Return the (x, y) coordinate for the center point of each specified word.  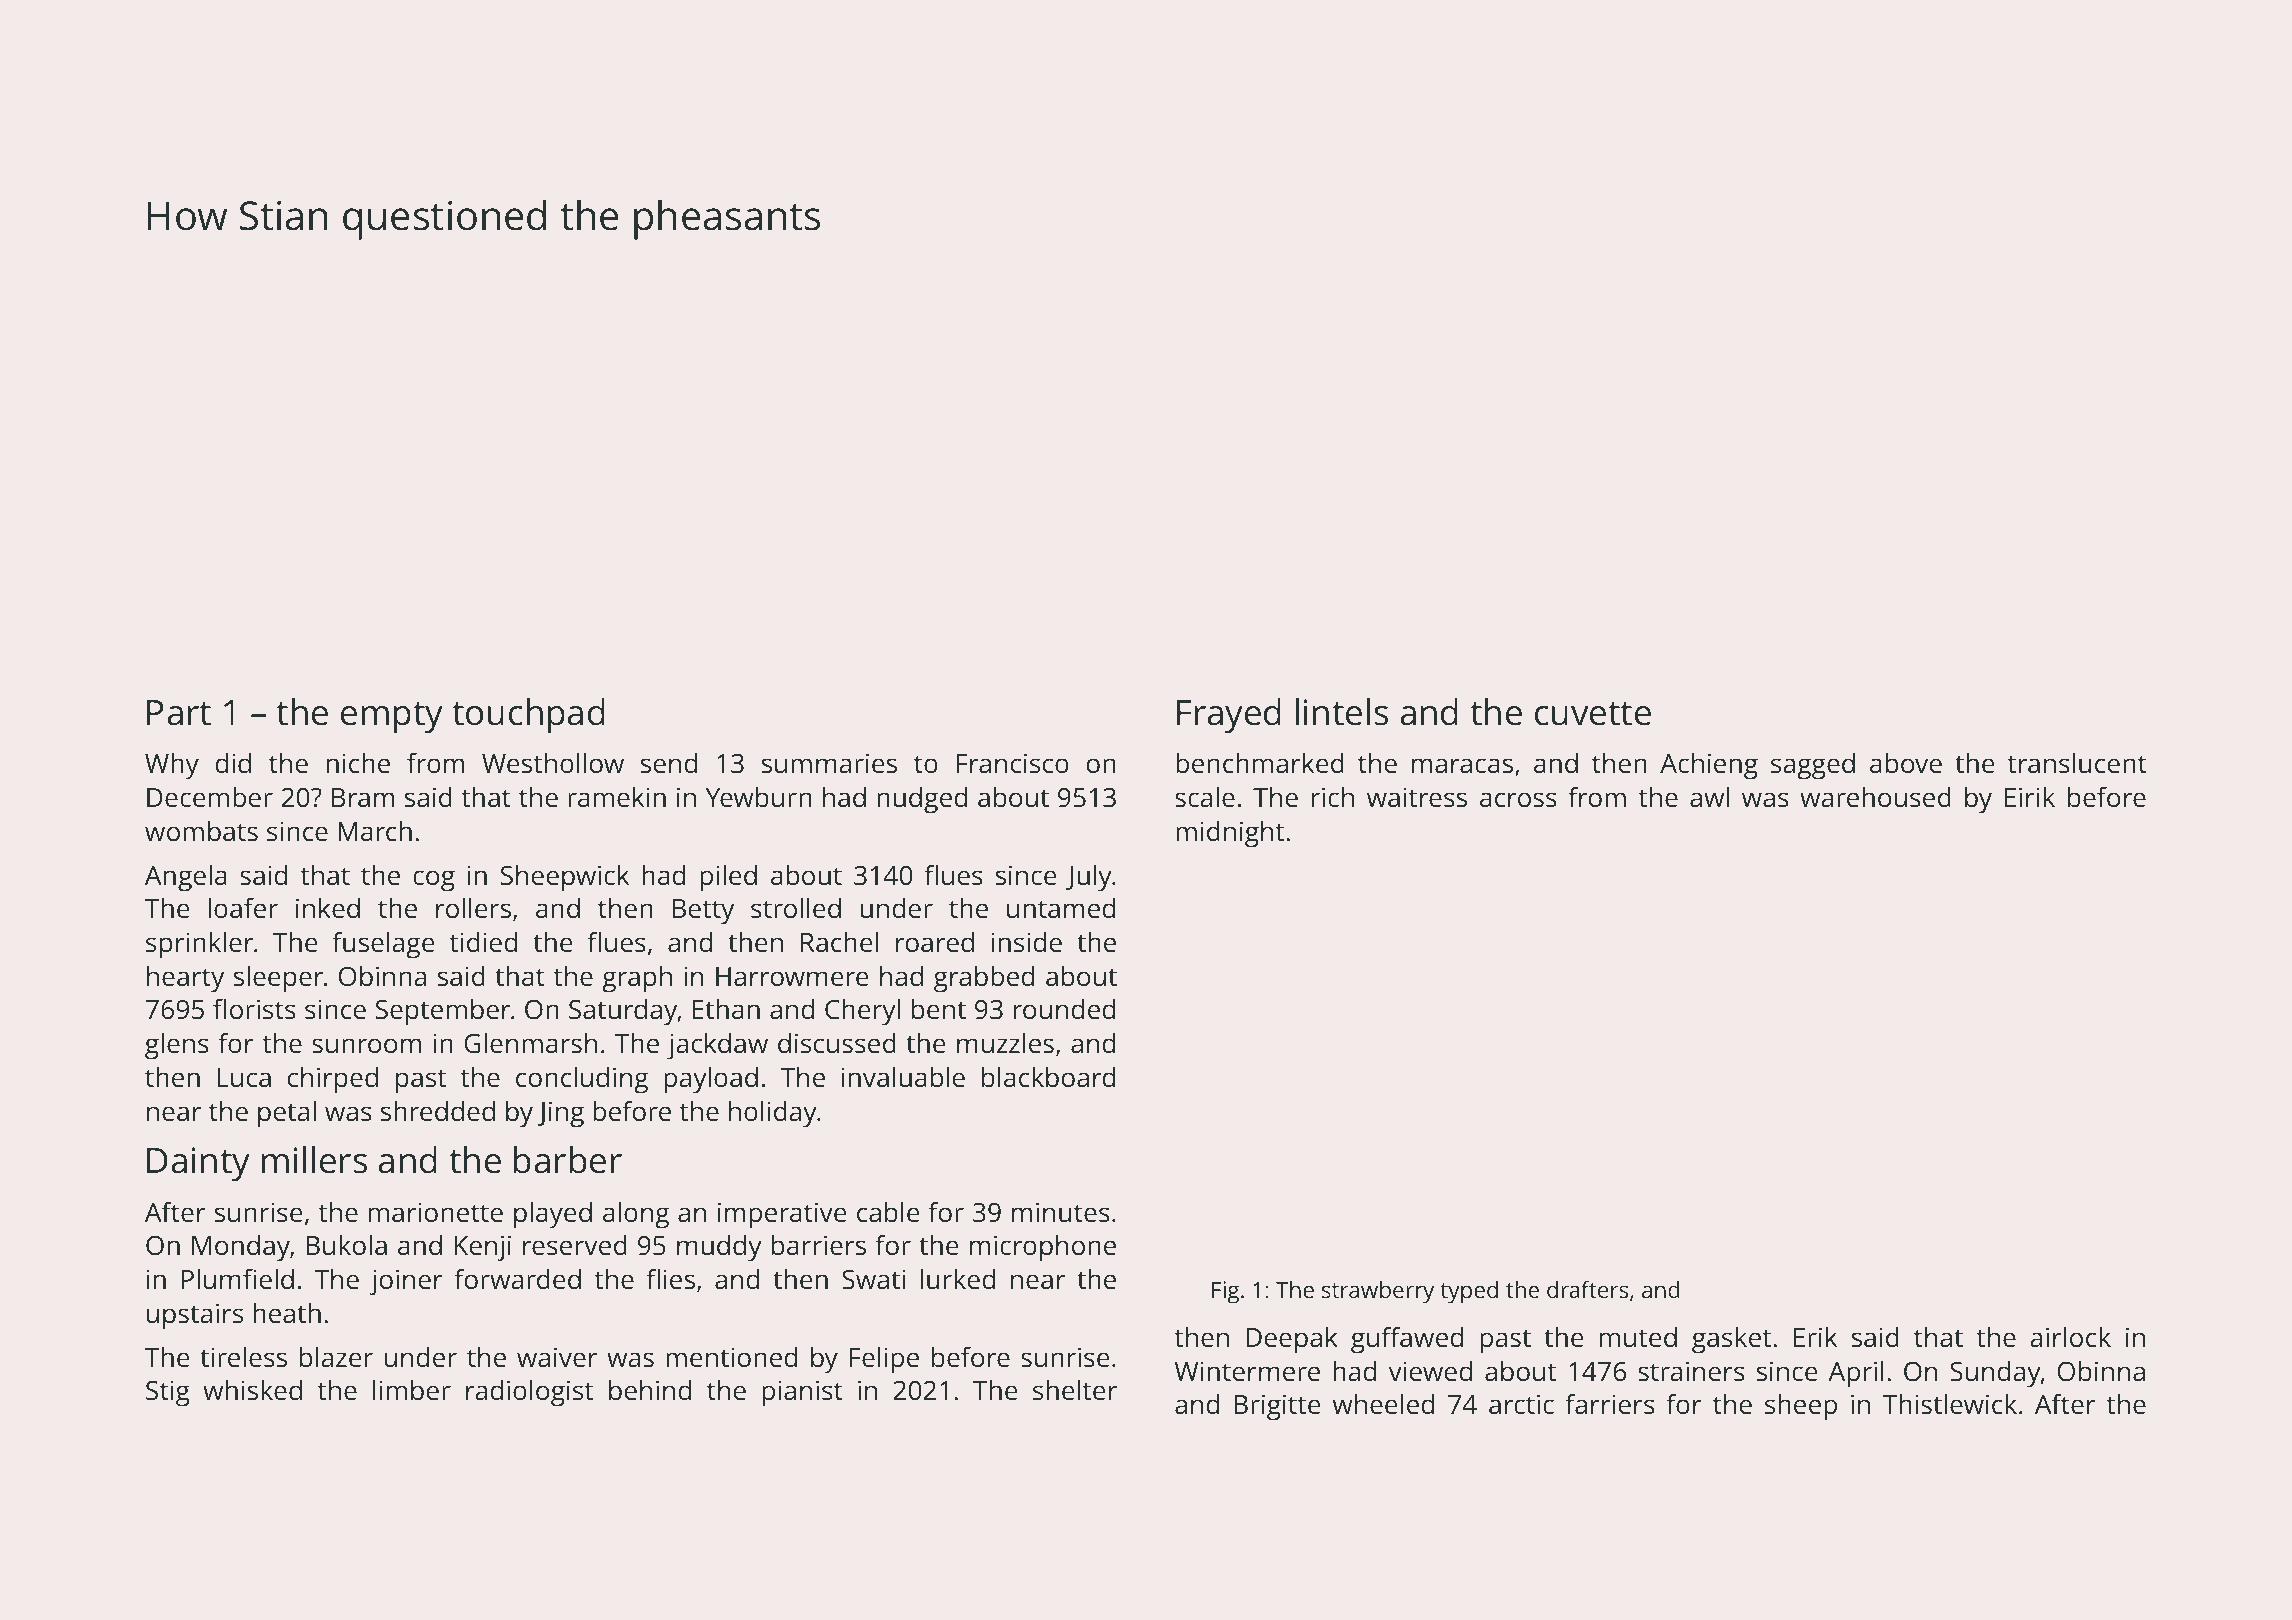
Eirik (2030, 797)
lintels (1342, 712)
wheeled (1383, 1404)
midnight (1230, 834)
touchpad (528, 716)
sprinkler (200, 945)
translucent (2077, 763)
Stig (168, 1393)
